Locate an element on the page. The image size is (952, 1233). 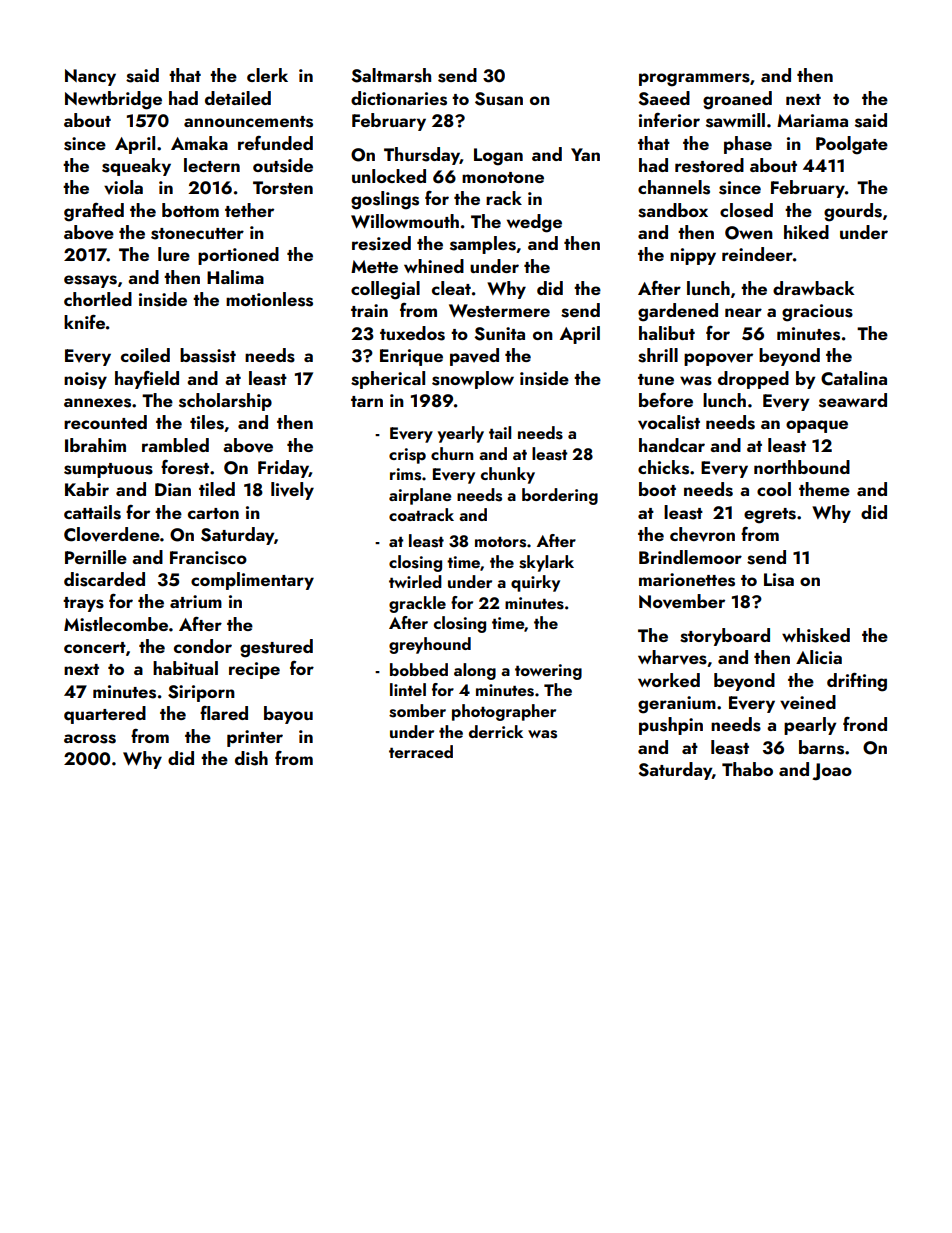
Newtbridge is located at coordinates (113, 100).
